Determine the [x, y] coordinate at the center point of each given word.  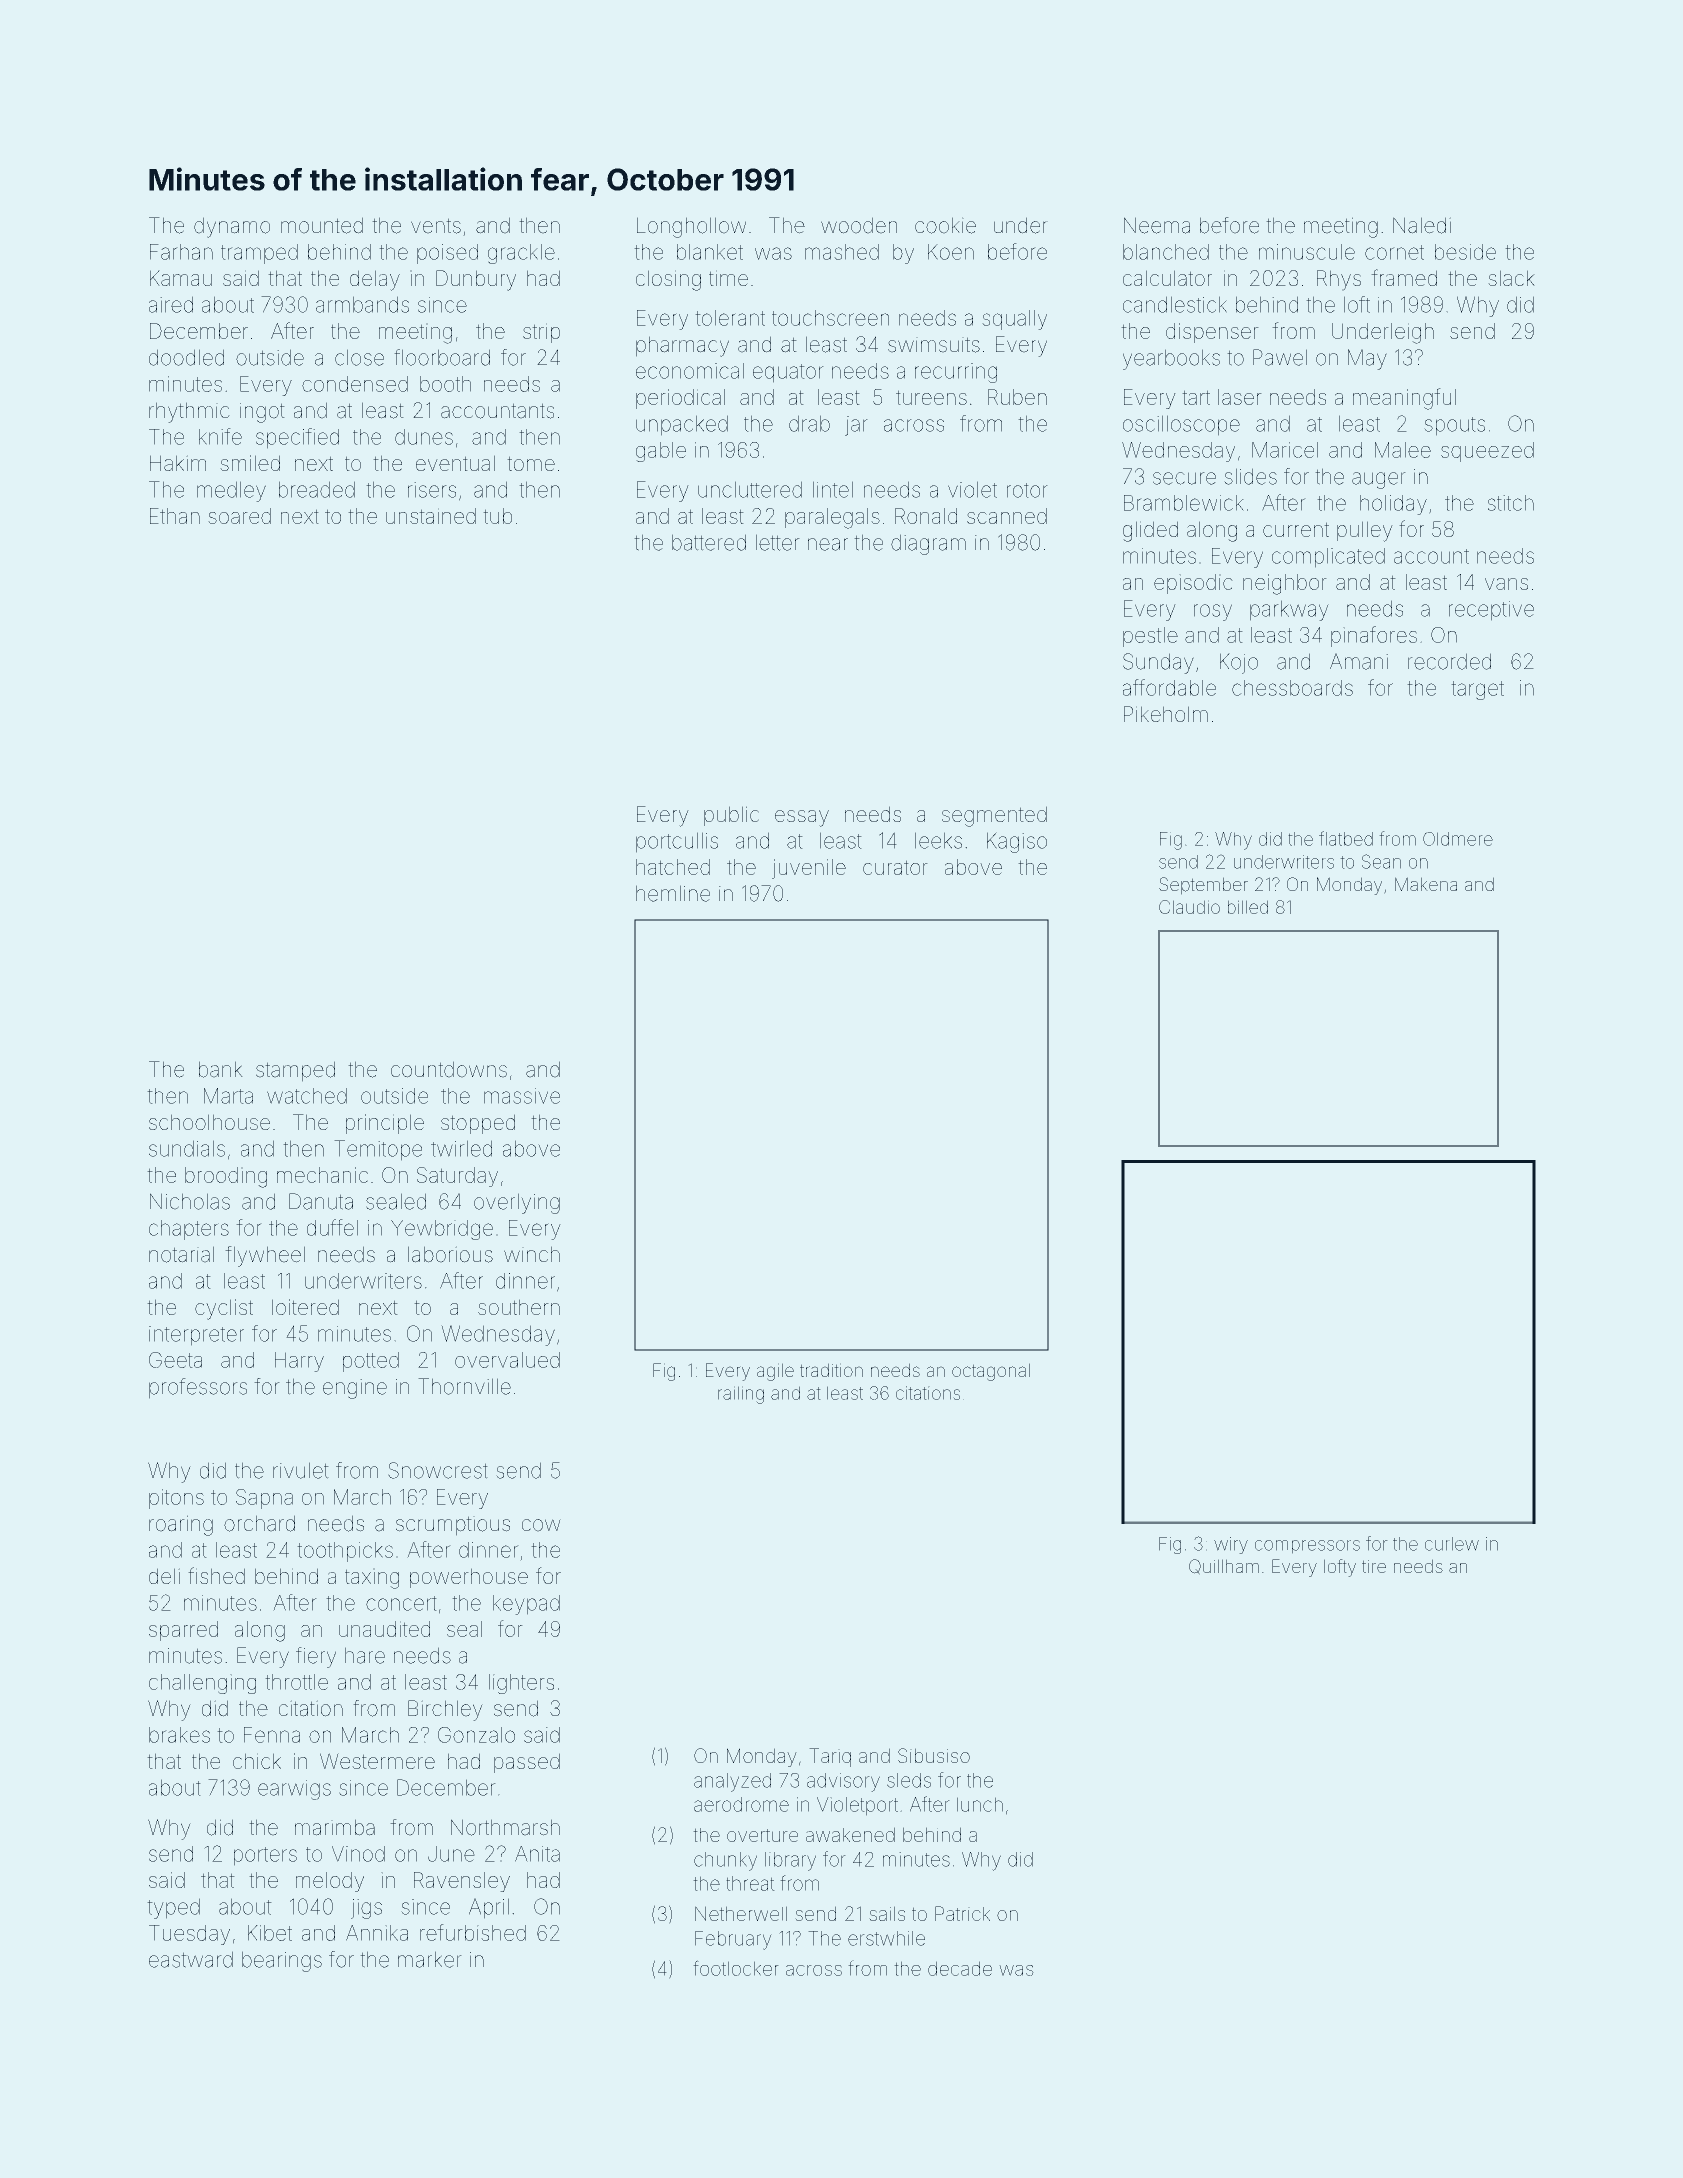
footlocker [736, 1968]
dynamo [232, 227]
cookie [945, 225]
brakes [179, 1735]
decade [960, 1968]
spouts [1454, 426]
